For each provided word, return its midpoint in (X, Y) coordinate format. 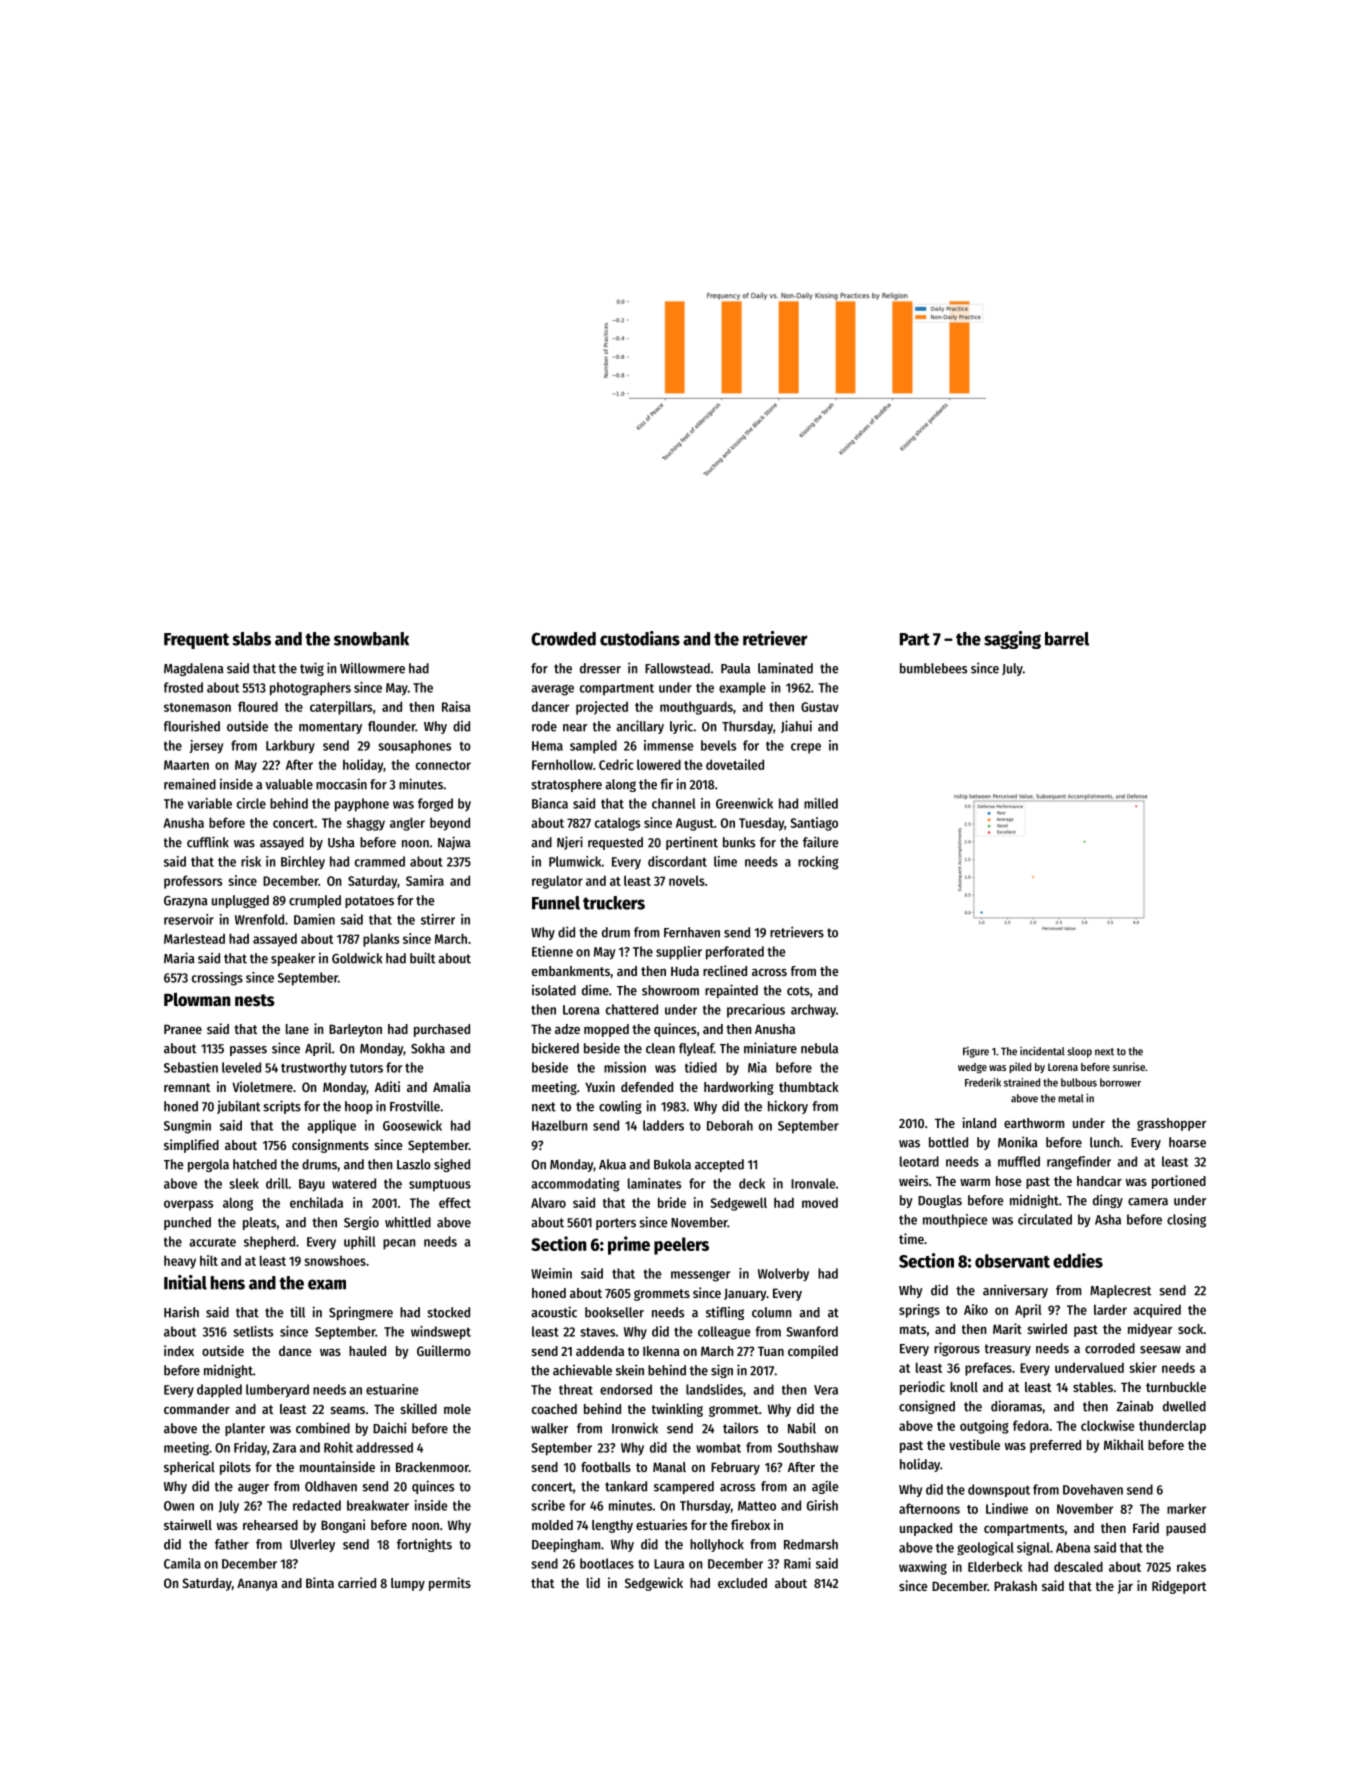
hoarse (1187, 1142)
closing (1186, 1221)
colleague (724, 1333)
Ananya (257, 1584)
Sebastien (191, 1067)
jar (1125, 1587)
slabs (252, 639)
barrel (1067, 639)
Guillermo (444, 1350)
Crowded (563, 639)
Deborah (730, 1125)
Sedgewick (654, 1584)
